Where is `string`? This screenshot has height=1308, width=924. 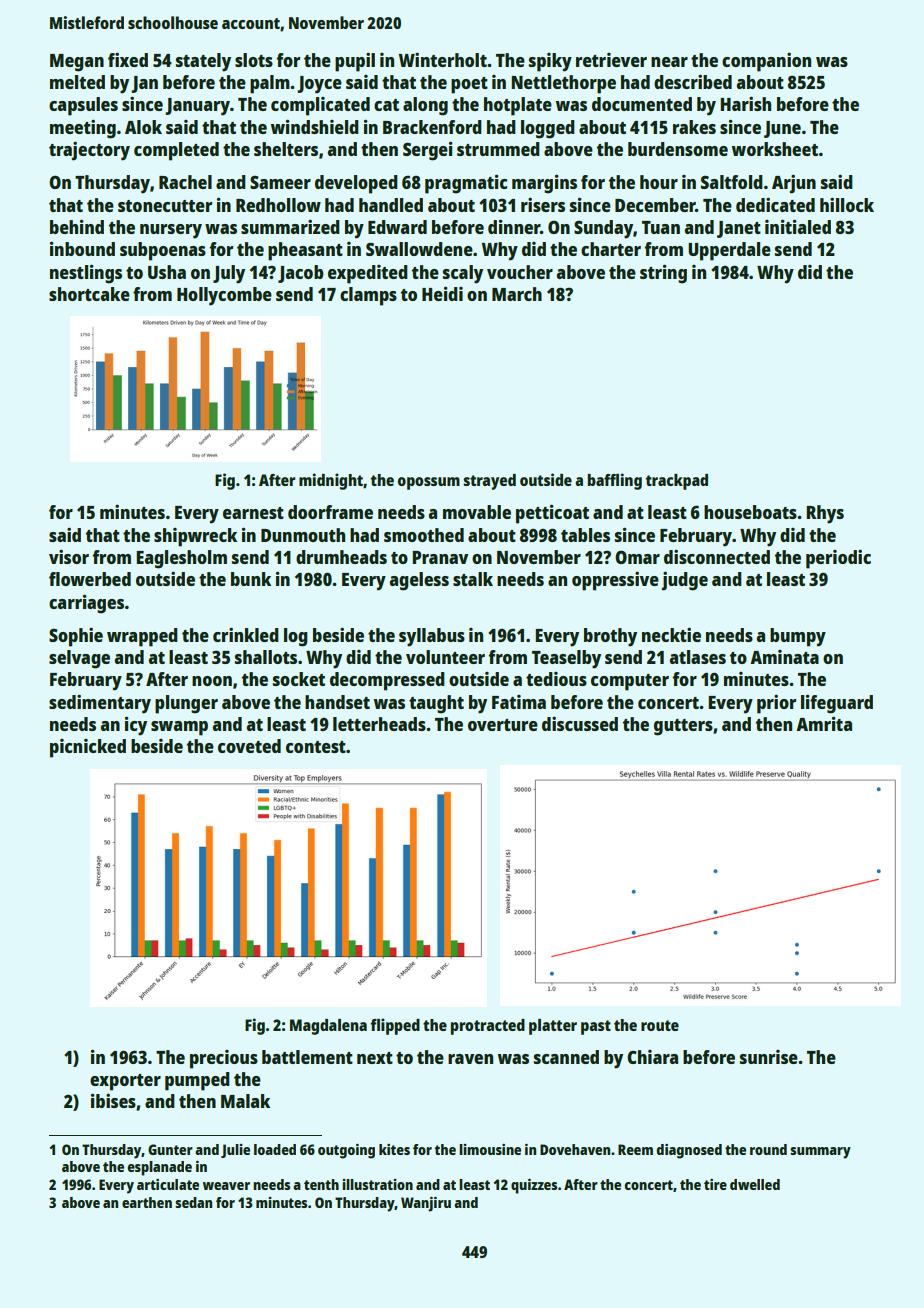 string is located at coordinates (663, 274).
